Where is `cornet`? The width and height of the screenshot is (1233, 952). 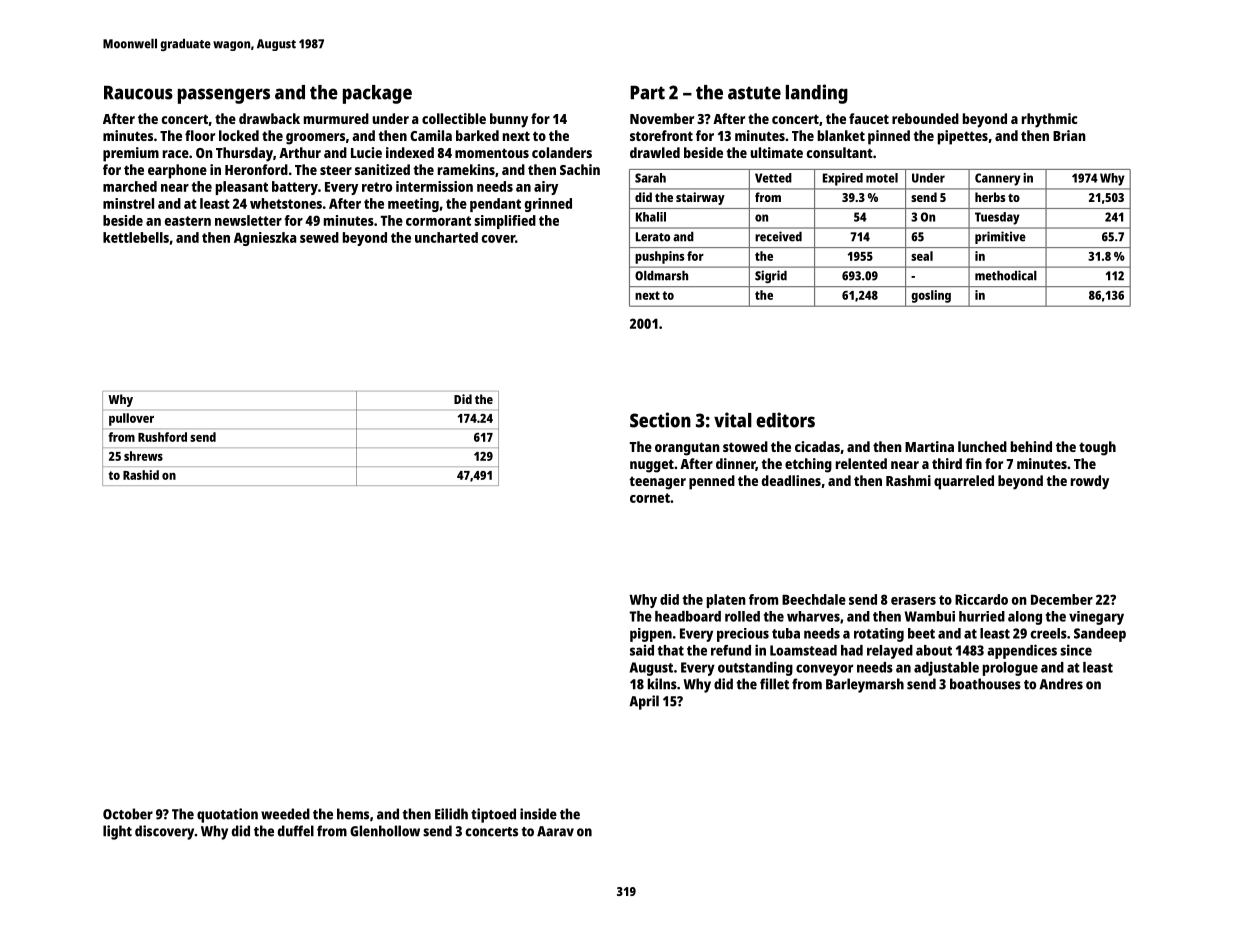 cornet is located at coordinates (650, 498).
